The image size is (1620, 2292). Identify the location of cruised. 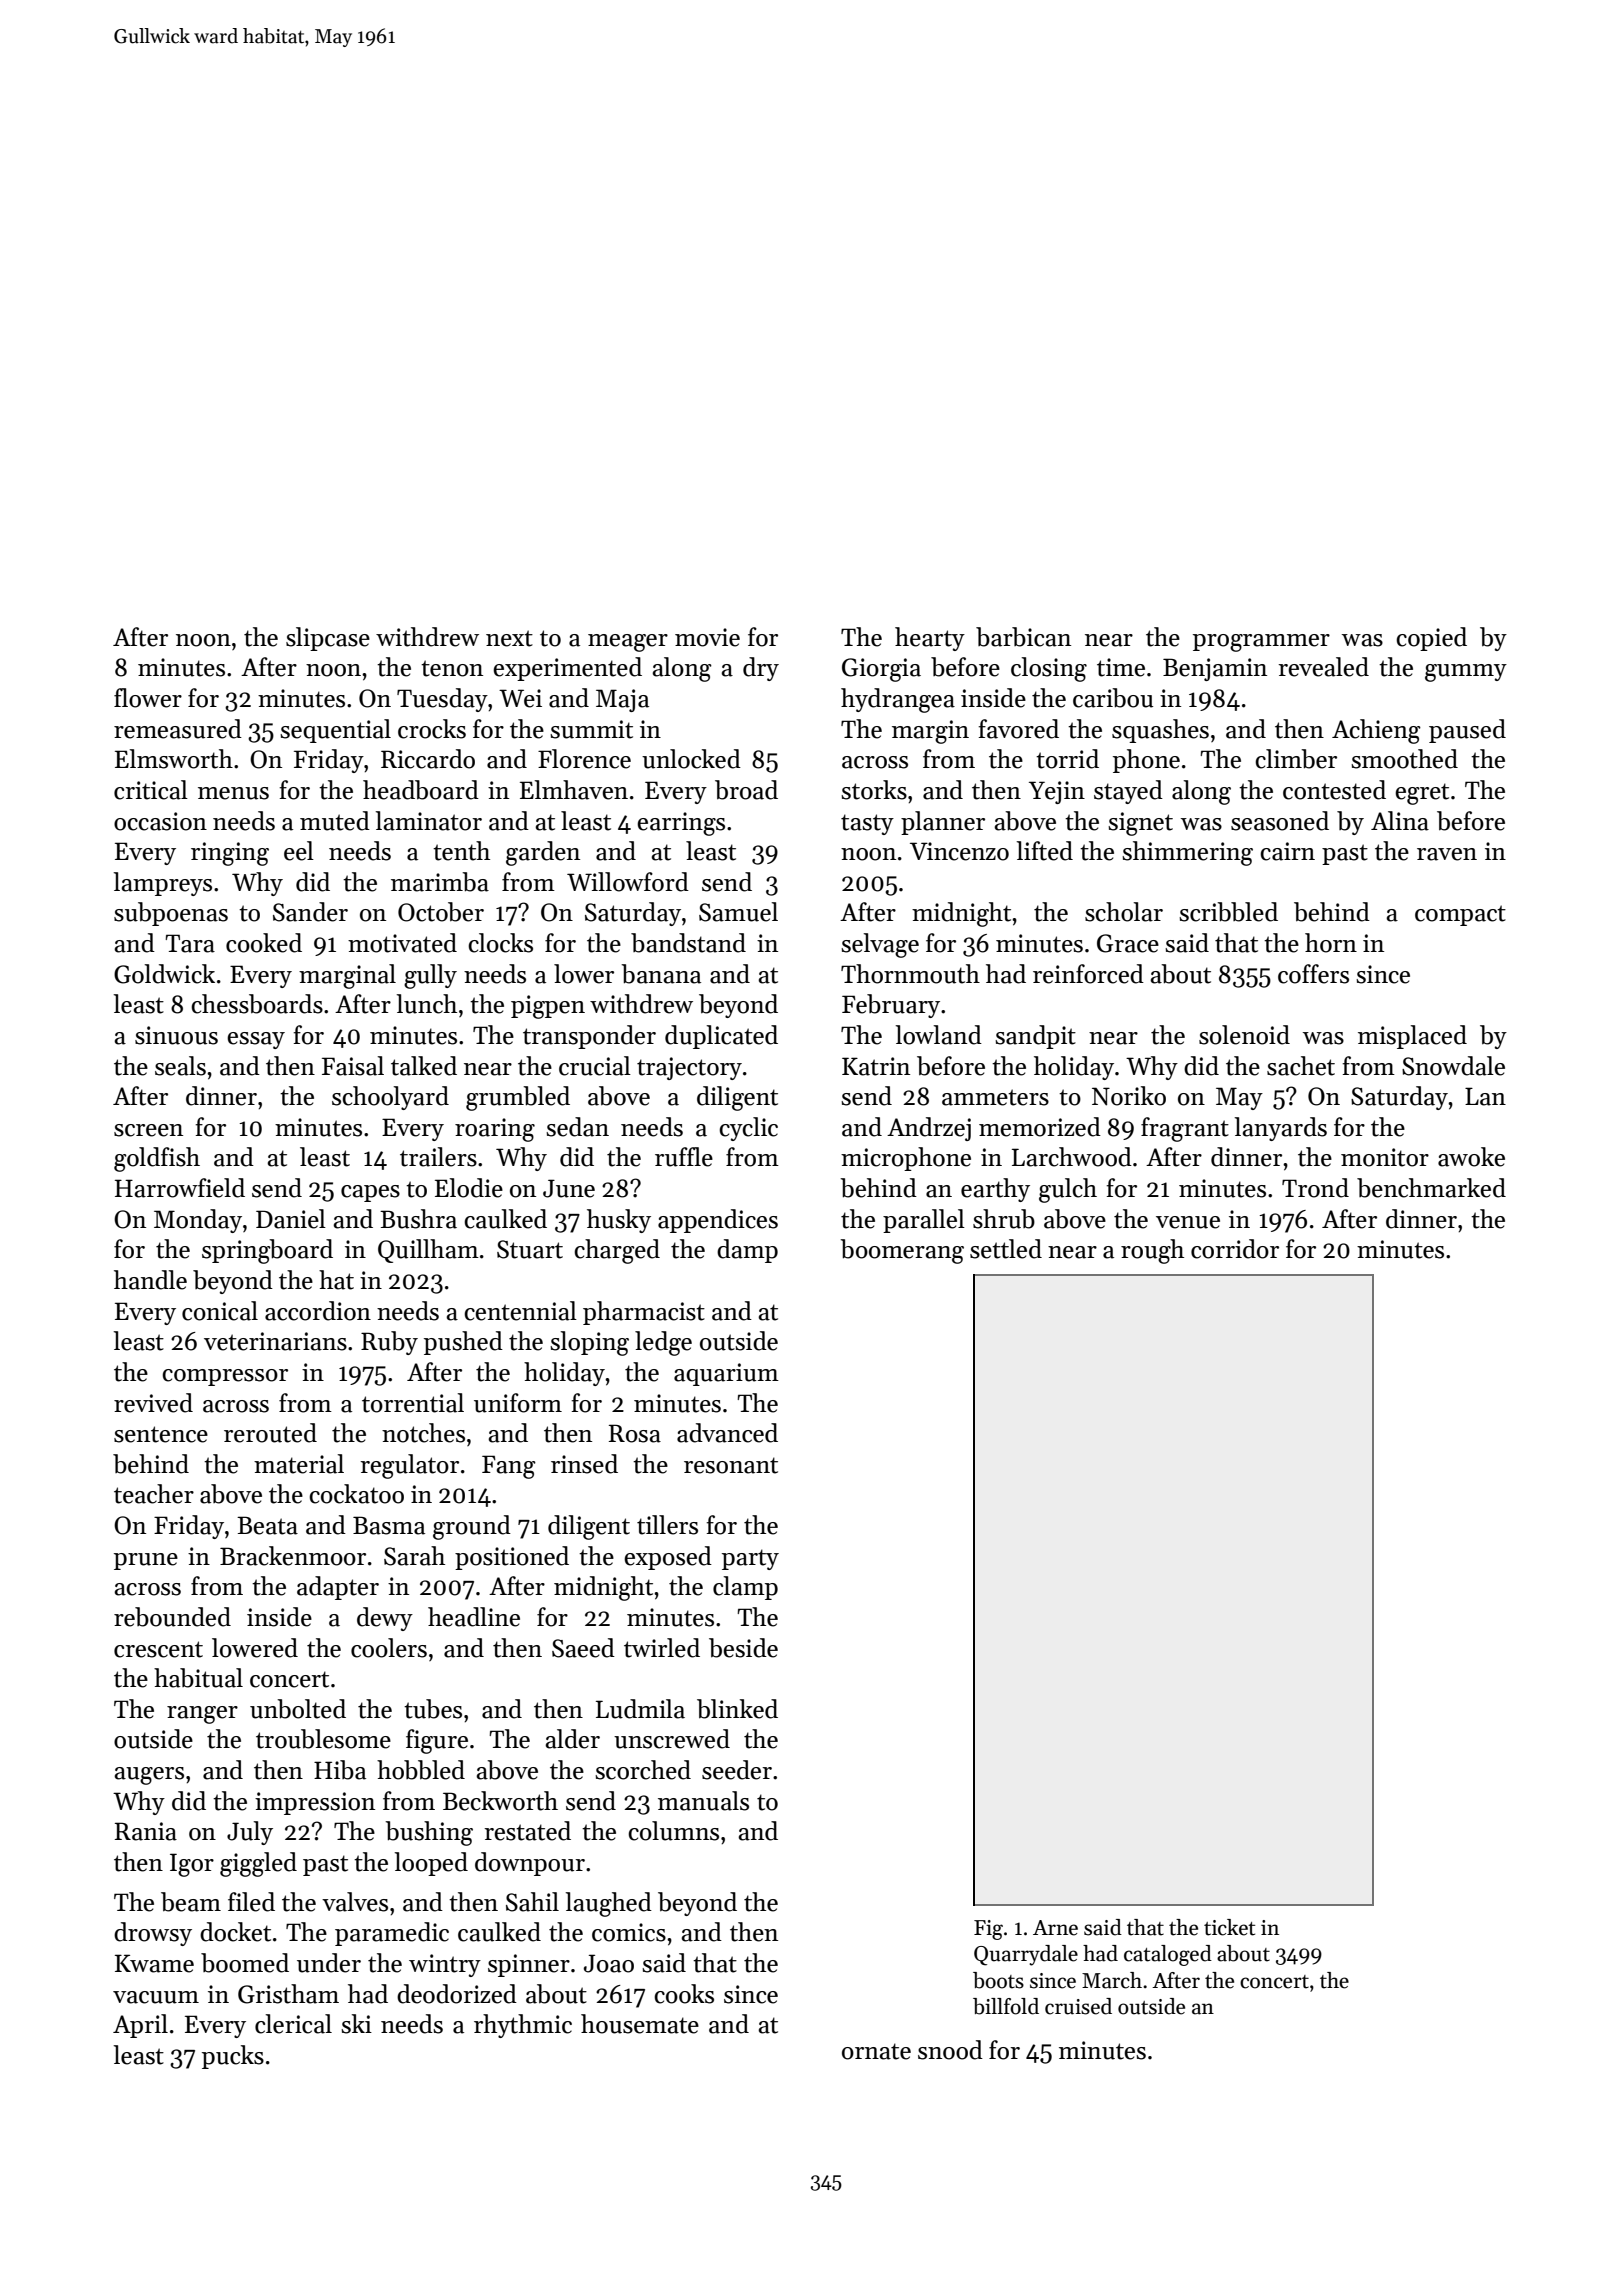
(1078, 2006).
